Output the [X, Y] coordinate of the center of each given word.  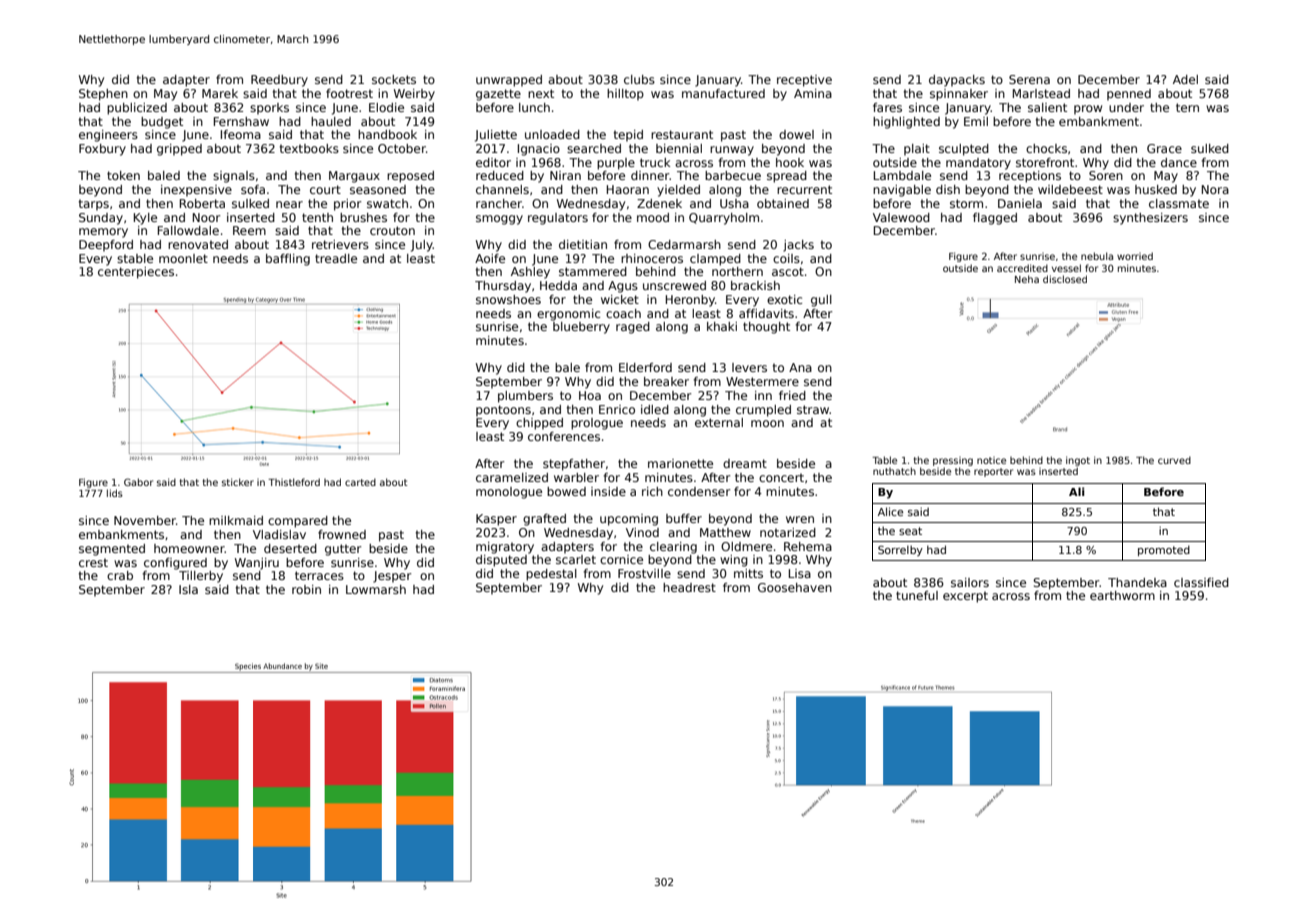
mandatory [978, 164]
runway [732, 151]
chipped [539, 424]
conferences [564, 436]
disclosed [1065, 279]
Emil [976, 121]
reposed [410, 177]
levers [749, 367]
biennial [679, 148]
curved [1174, 460]
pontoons [503, 411]
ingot [1078, 461]
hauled [331, 121]
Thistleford [294, 482]
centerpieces [136, 273]
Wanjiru [257, 564]
